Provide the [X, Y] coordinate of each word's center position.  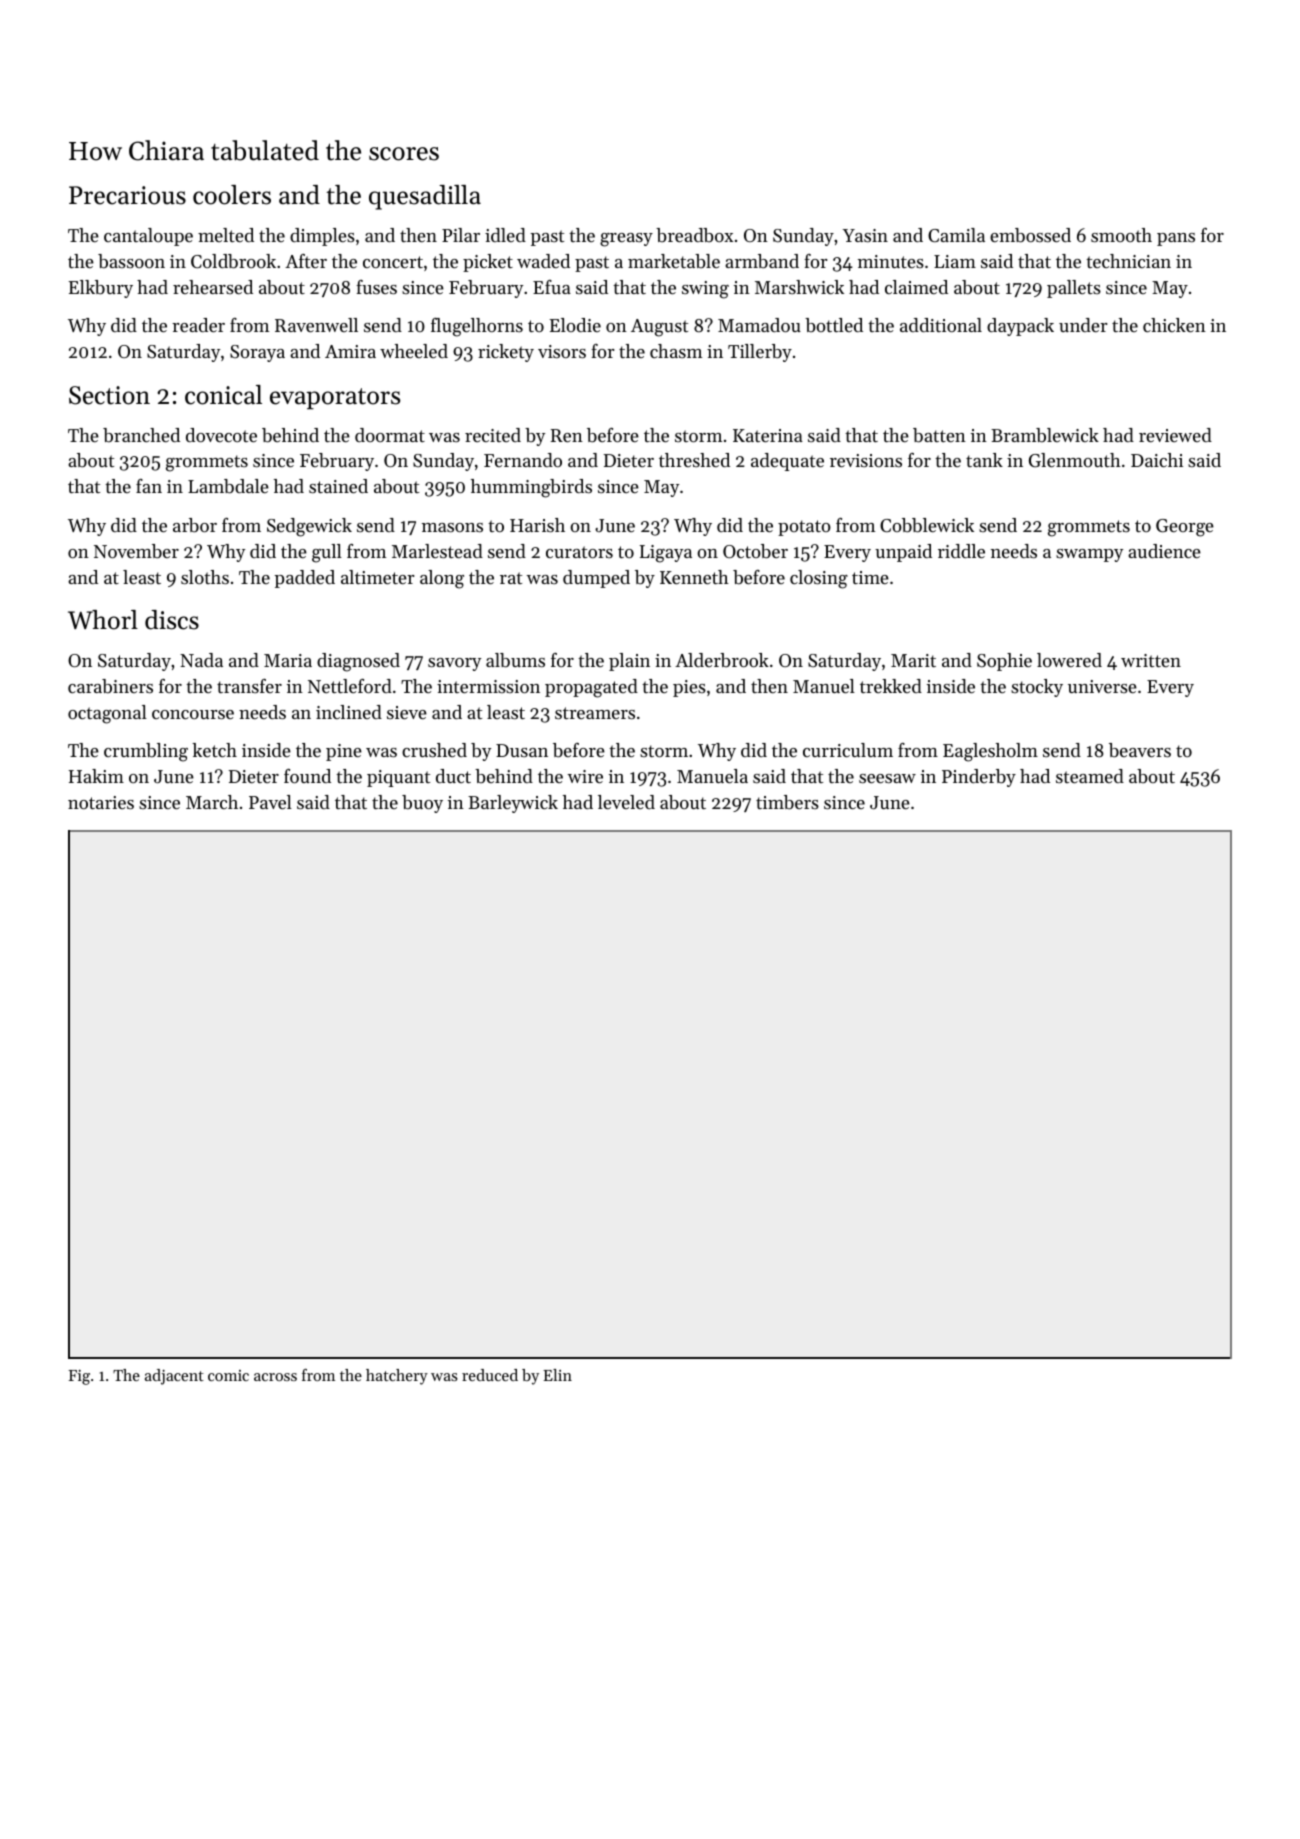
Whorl [103, 620]
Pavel [270, 802]
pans [1176, 239]
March [212, 802]
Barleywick [513, 804]
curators [579, 552]
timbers [787, 802]
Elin [557, 1375]
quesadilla [425, 197]
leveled [626, 802]
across [275, 1377]
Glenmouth [1075, 460]
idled [505, 235]
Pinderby [979, 778]
